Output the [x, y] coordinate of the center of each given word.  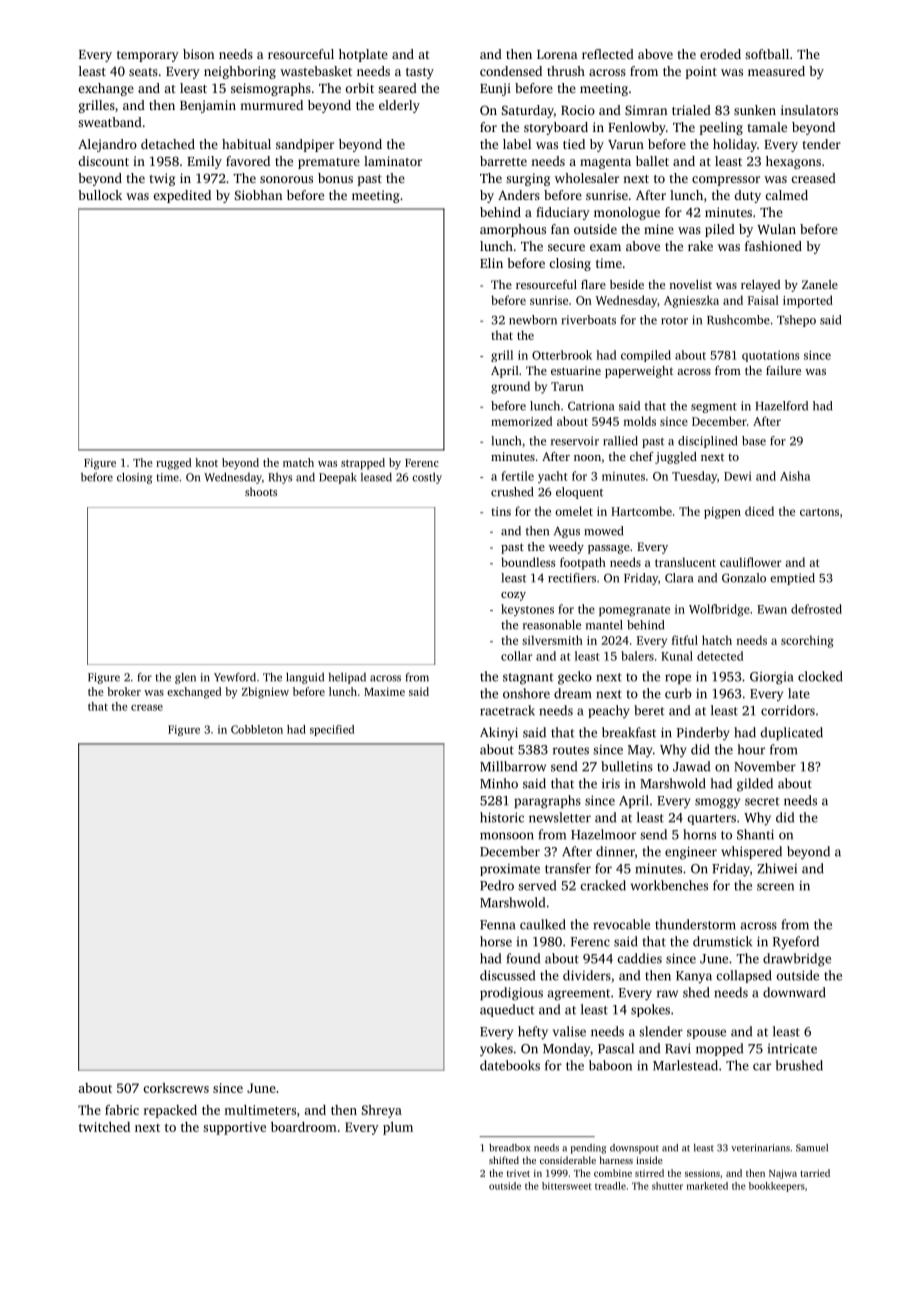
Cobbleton [257, 729]
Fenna [497, 925]
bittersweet [567, 1186]
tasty [420, 73]
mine [659, 229]
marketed [707, 1186]
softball [767, 54]
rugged [174, 464]
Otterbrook [562, 355]
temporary [148, 56]
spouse [706, 1034]
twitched [104, 1127]
